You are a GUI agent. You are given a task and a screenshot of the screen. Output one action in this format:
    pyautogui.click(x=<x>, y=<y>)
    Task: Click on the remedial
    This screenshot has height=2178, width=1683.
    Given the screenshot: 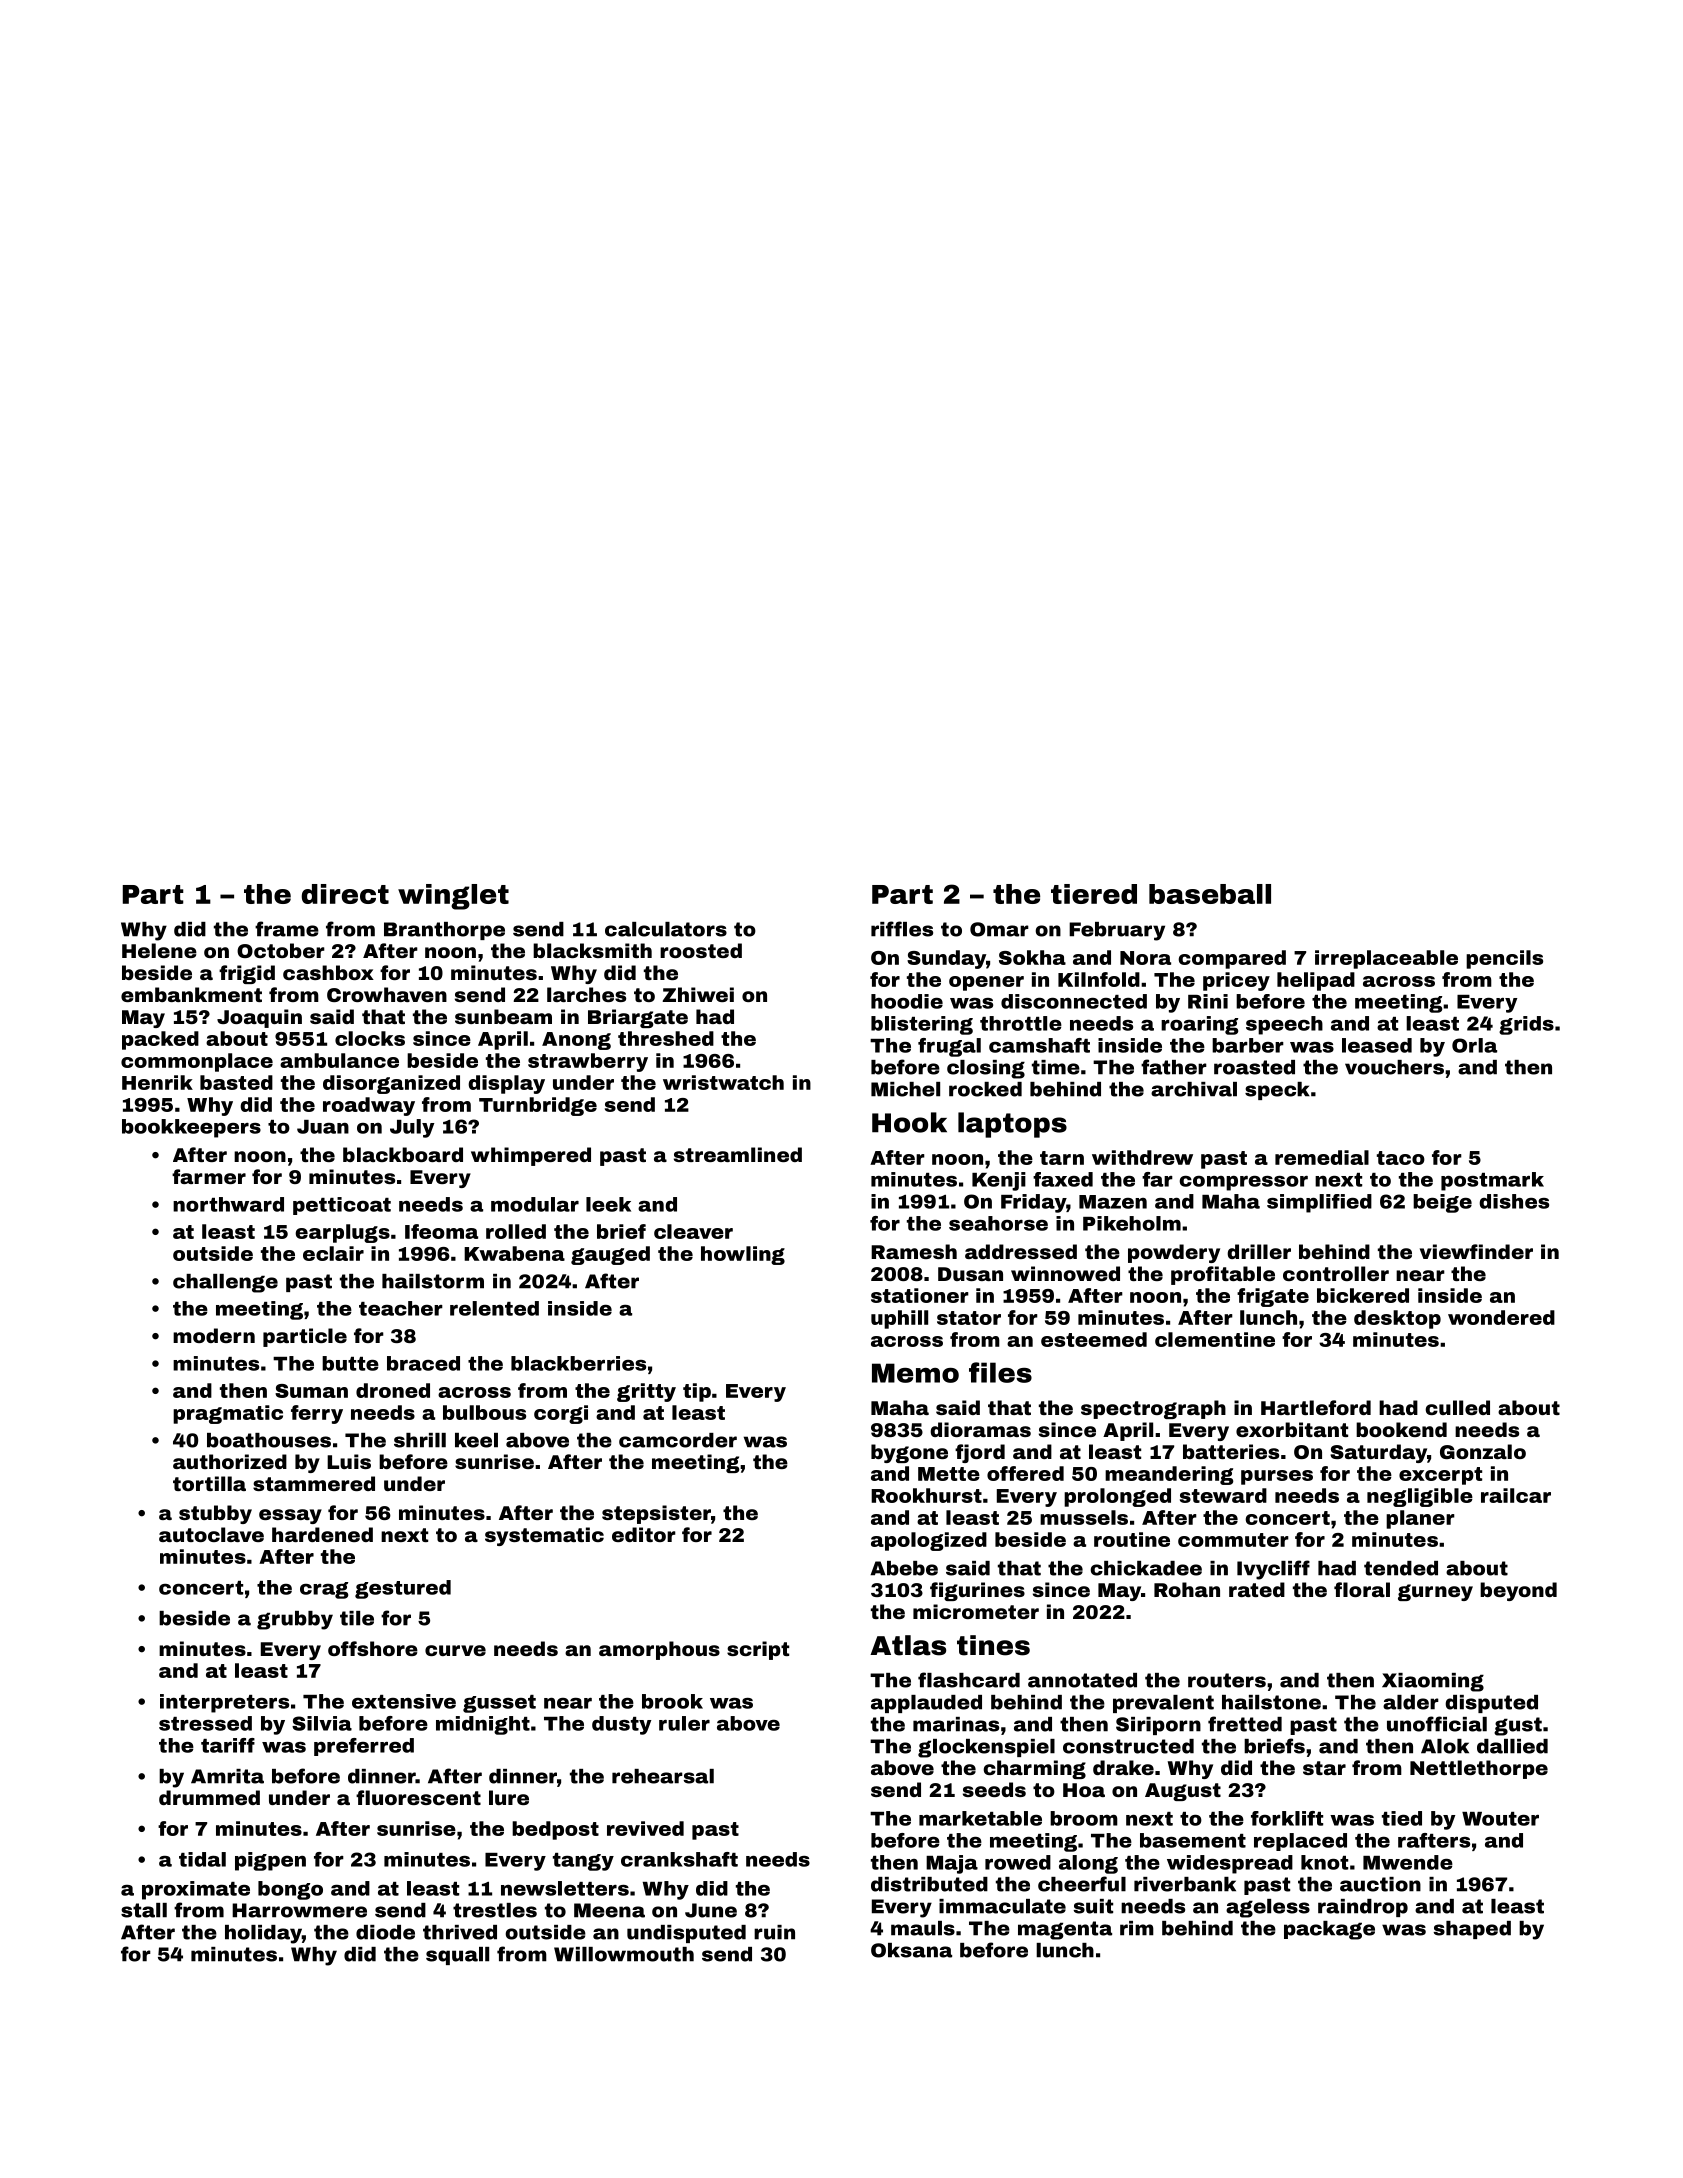 What is the action you would take?
    pyautogui.click(x=1322, y=1157)
